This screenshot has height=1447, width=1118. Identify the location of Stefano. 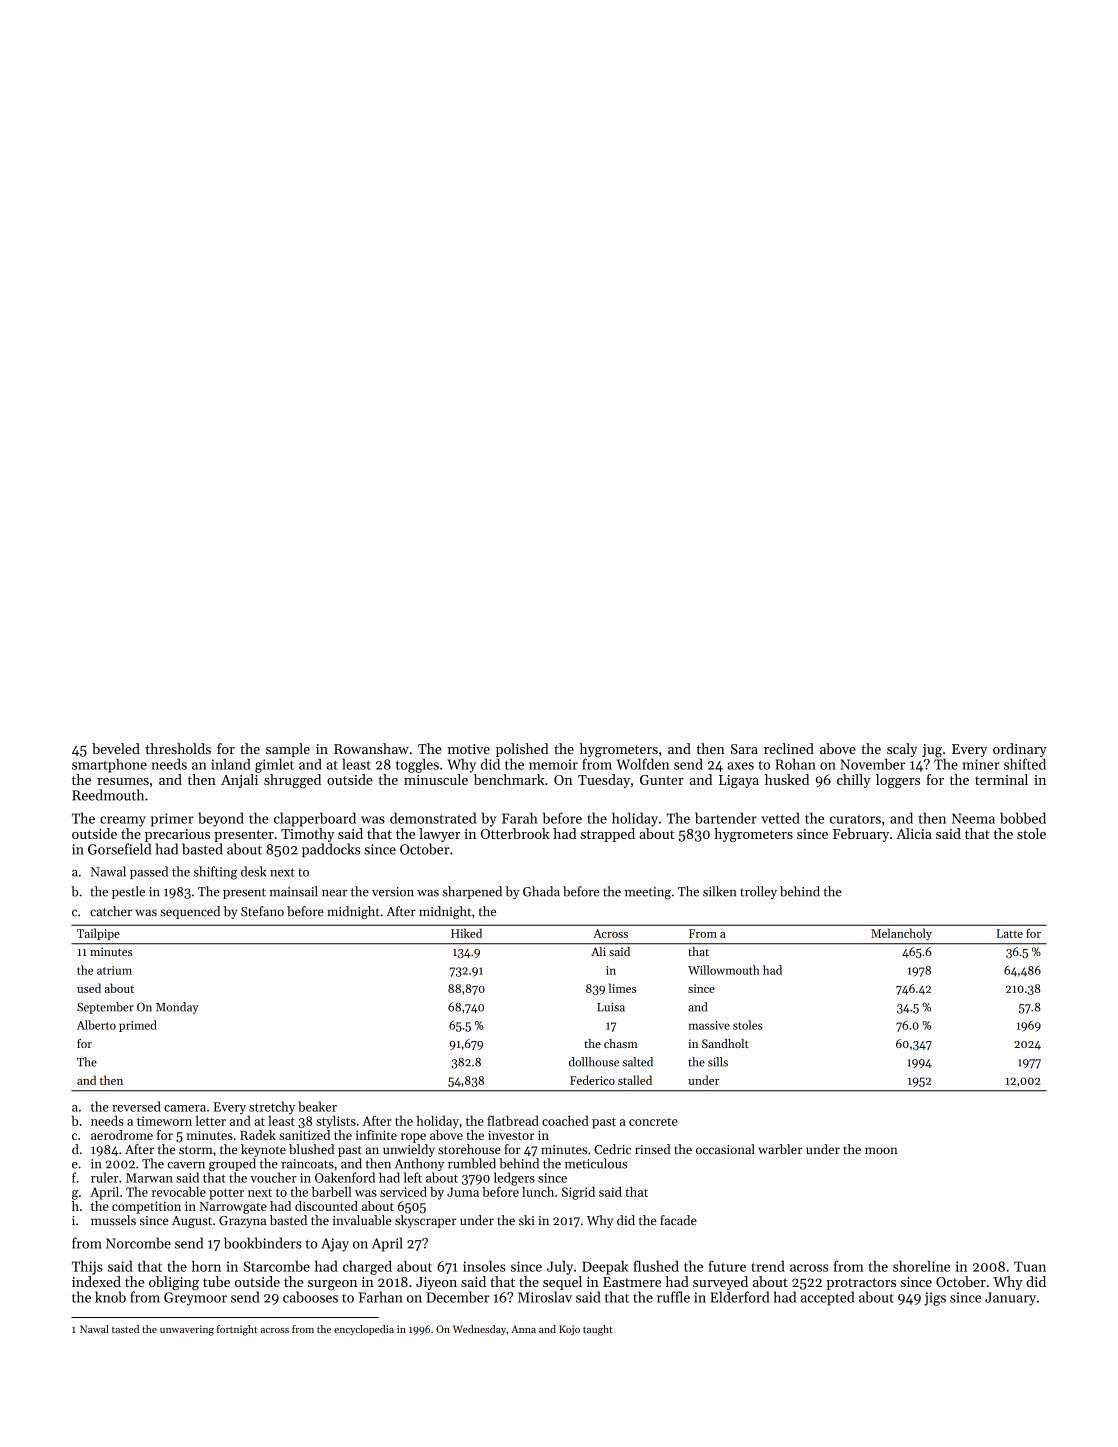
(262, 911).
